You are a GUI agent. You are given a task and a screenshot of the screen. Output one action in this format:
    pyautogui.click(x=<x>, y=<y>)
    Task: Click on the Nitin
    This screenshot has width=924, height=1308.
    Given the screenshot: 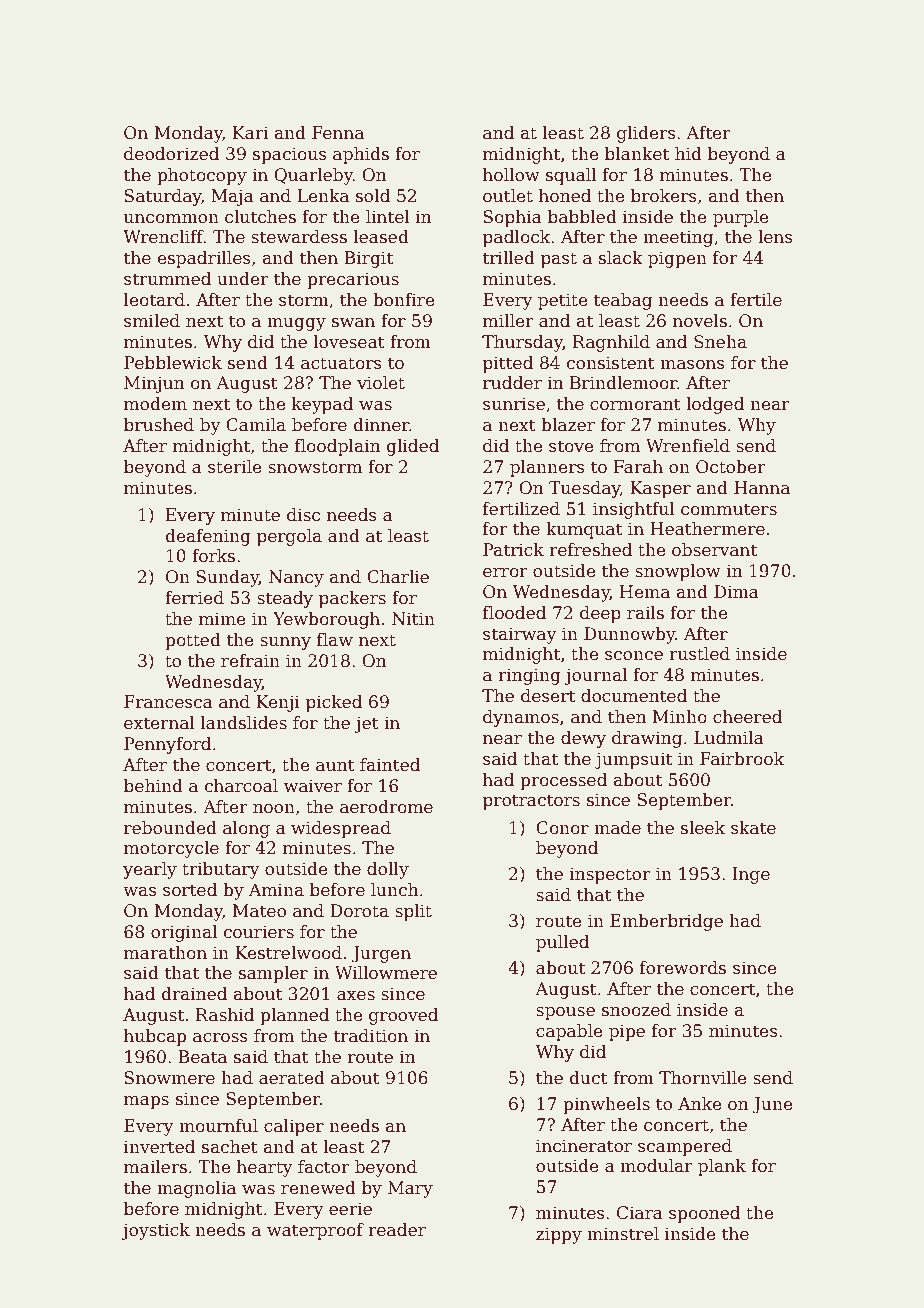 What is the action you would take?
    pyautogui.click(x=413, y=619)
